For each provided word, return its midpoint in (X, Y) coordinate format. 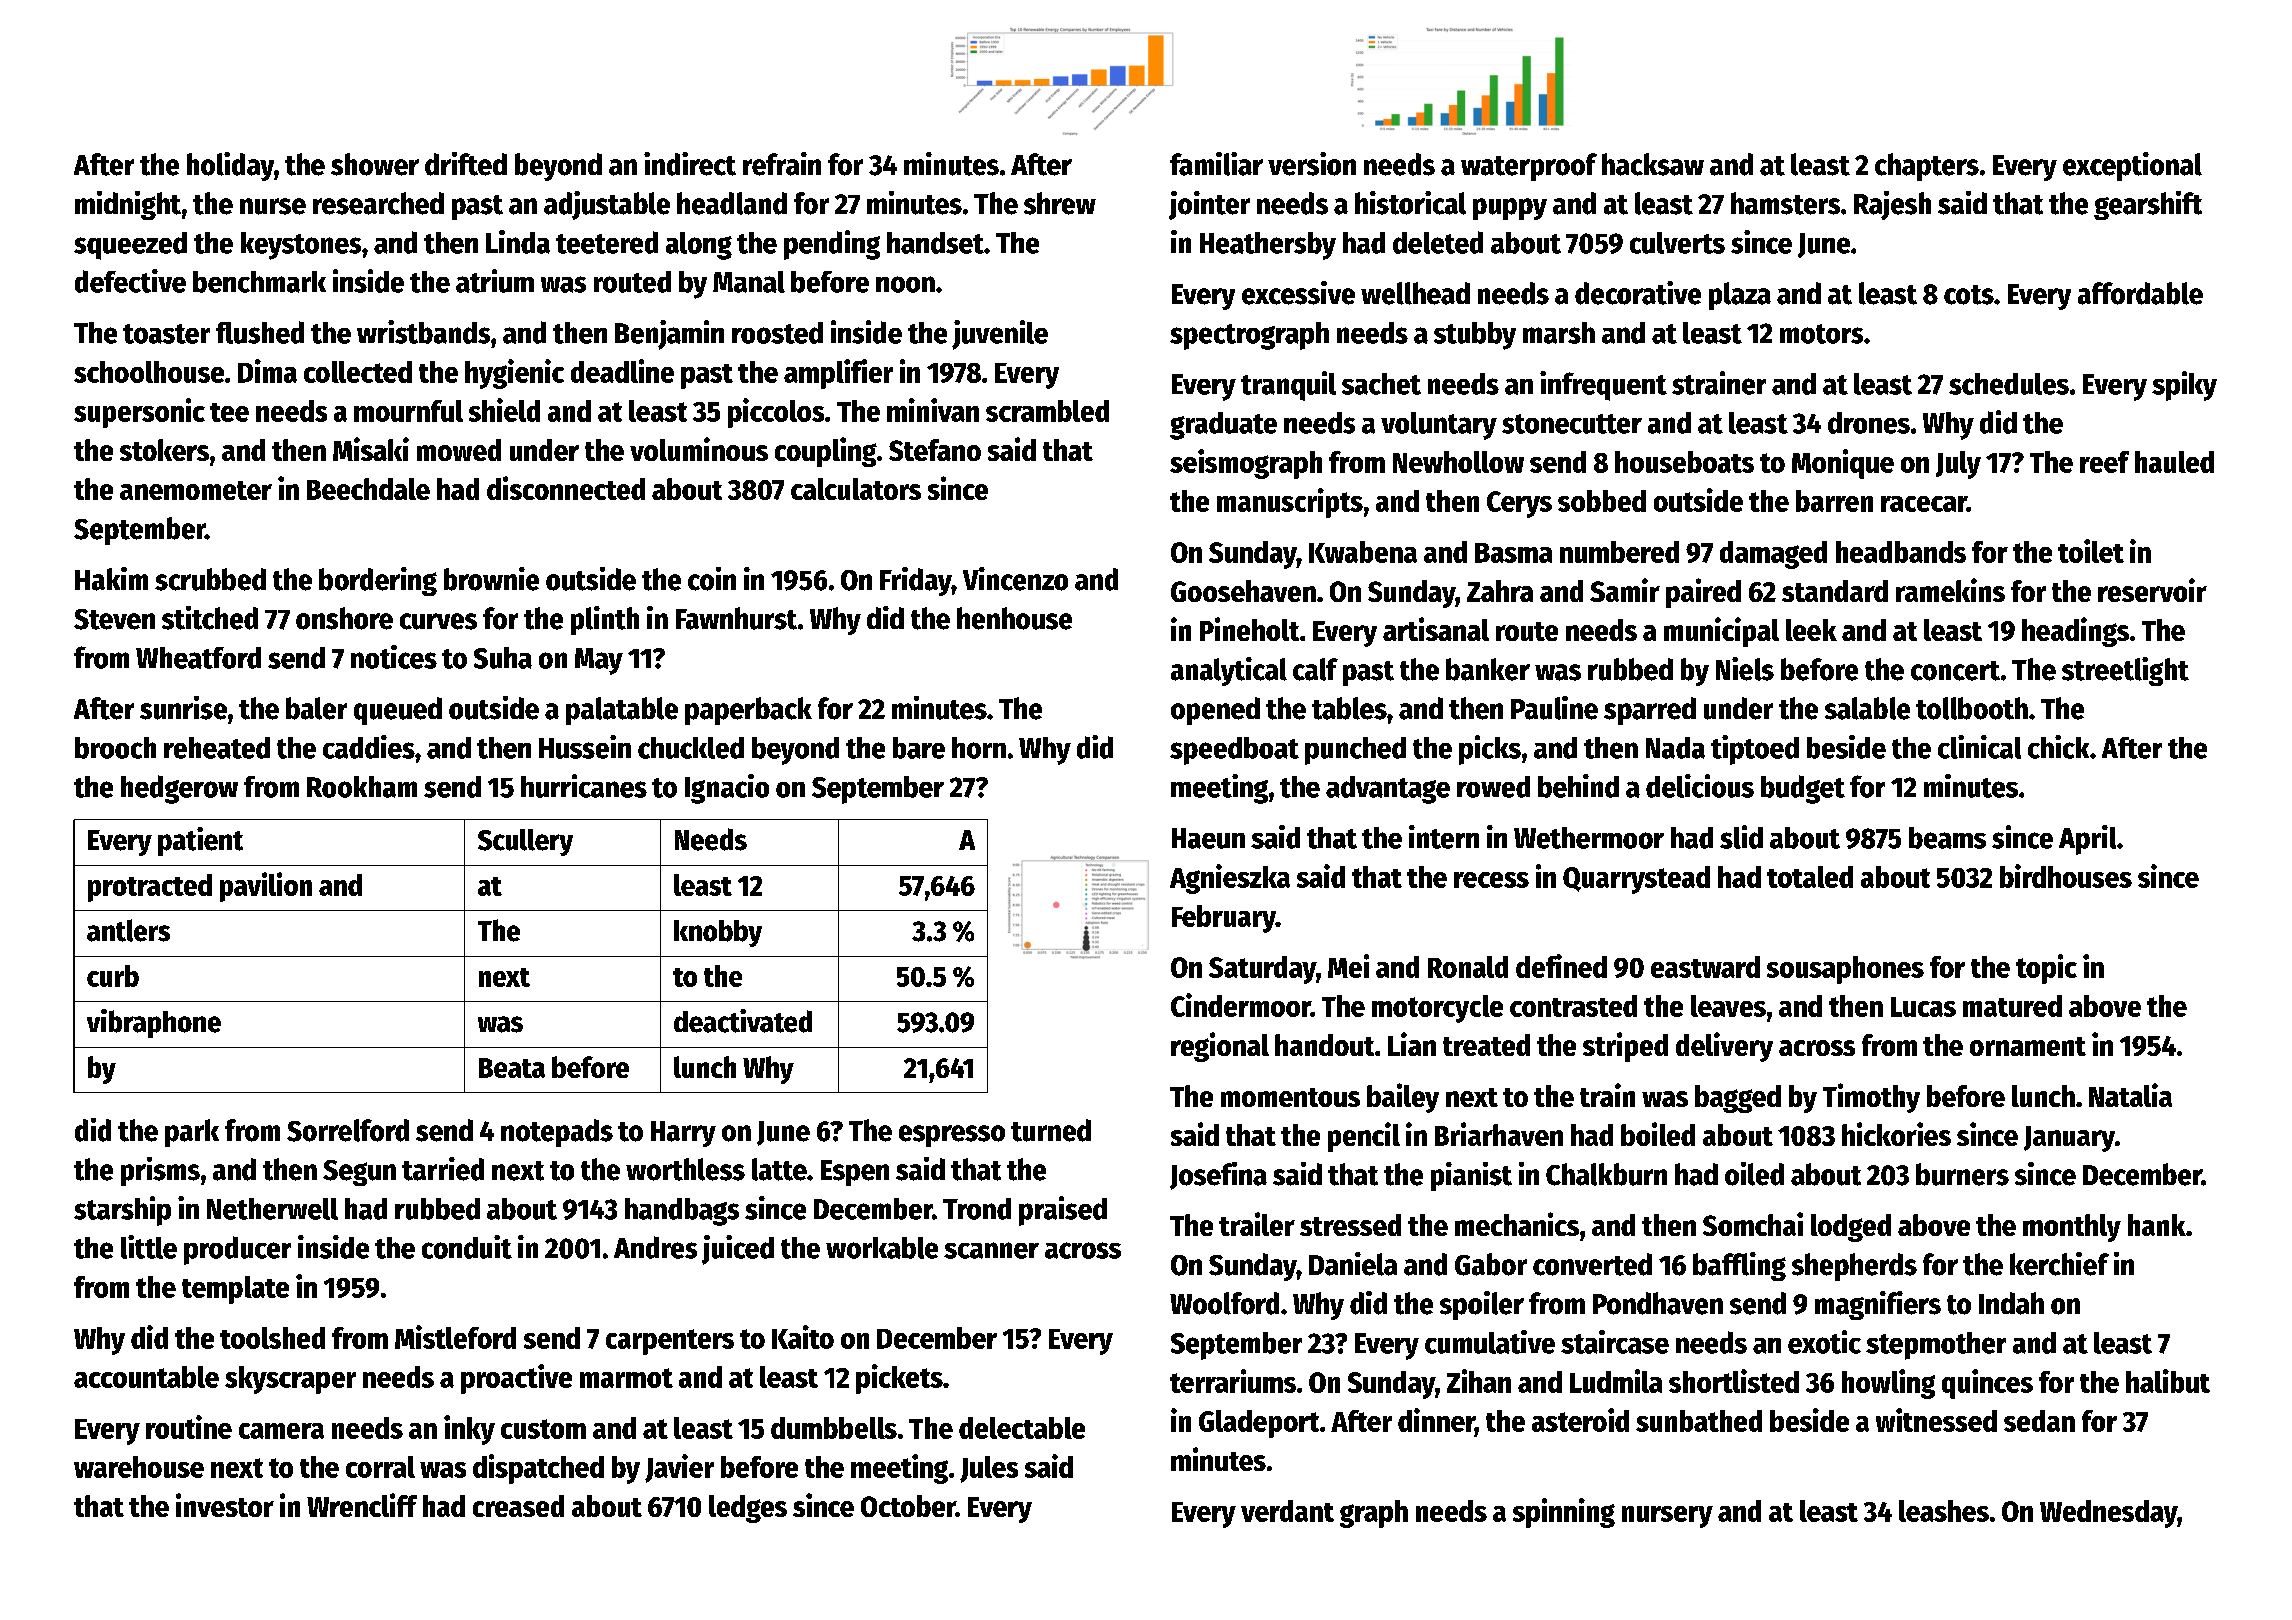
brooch (115, 748)
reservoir (2152, 590)
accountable (146, 1377)
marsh (1559, 333)
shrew (1060, 203)
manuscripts (1290, 503)
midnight (128, 205)
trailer (1257, 1224)
